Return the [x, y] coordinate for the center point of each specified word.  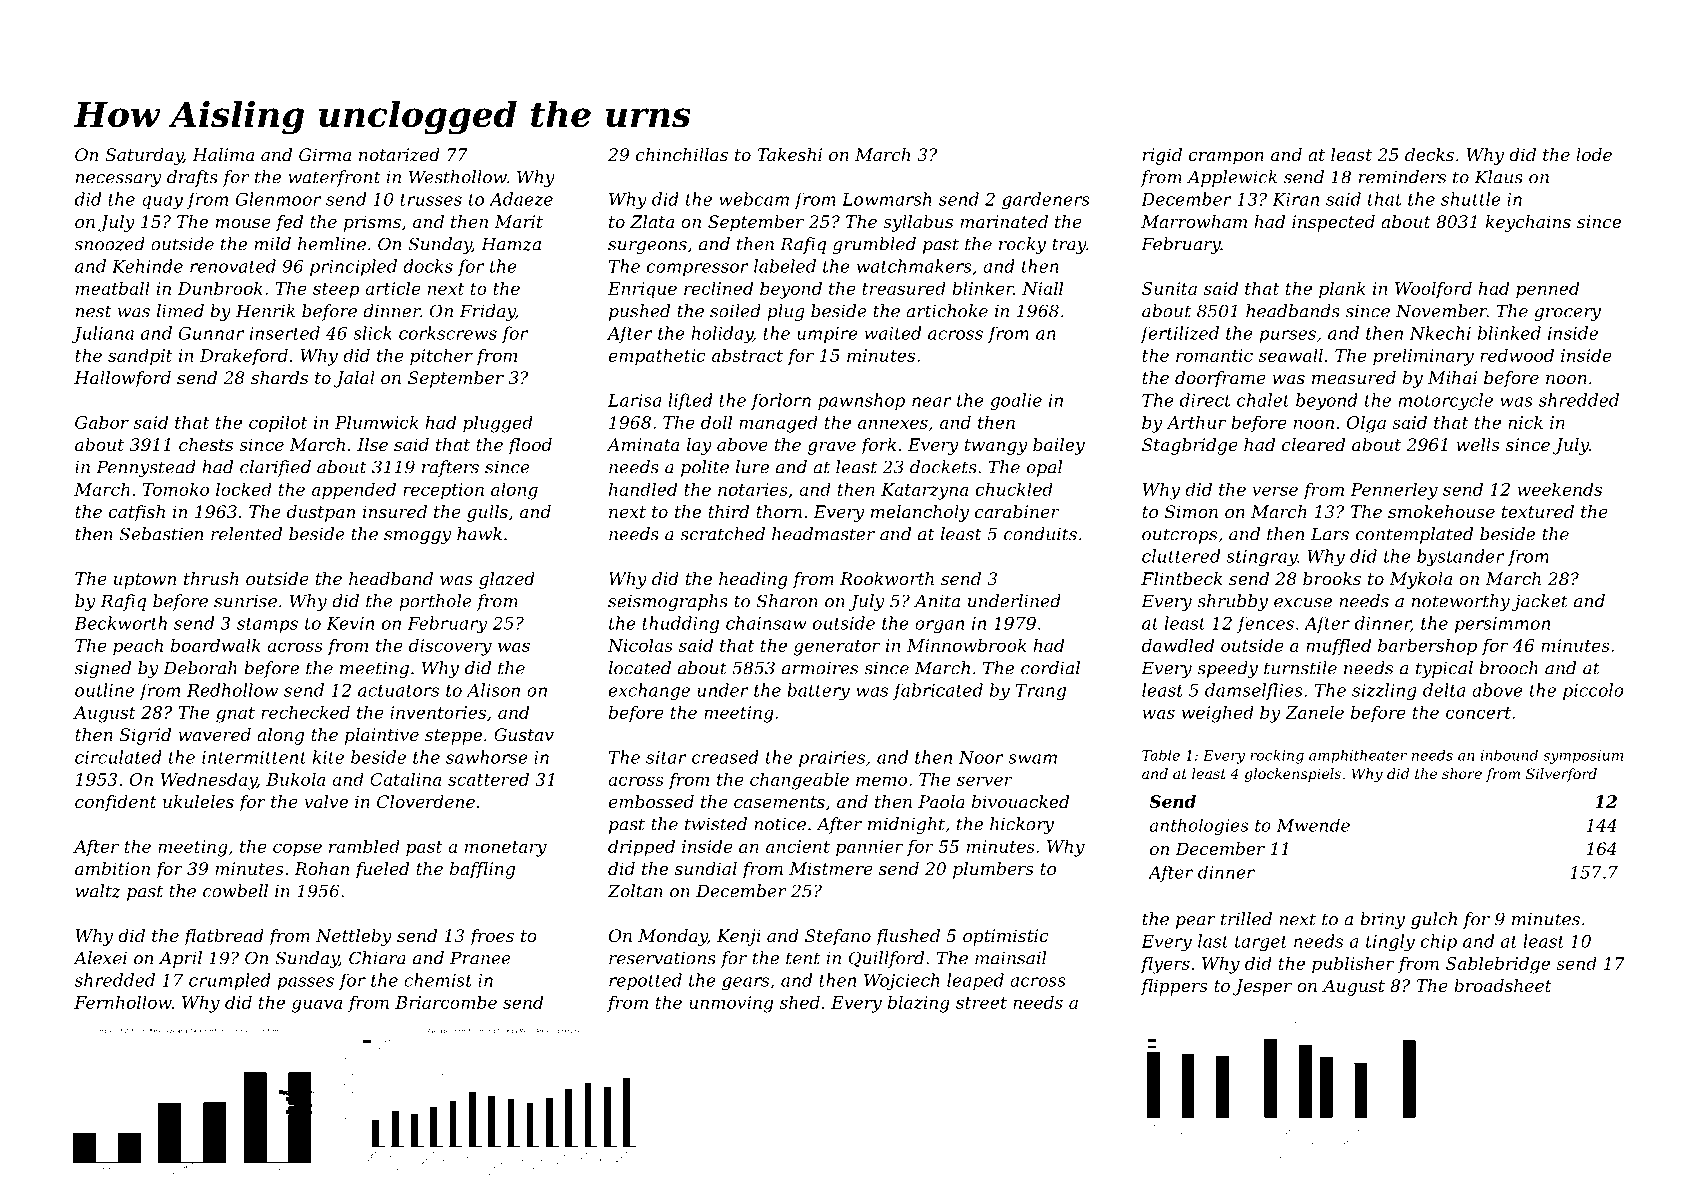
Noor [981, 757]
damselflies [1254, 691]
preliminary [1423, 357]
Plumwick [376, 422]
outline [104, 690]
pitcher [441, 357]
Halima [223, 154]
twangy [996, 447]
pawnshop [861, 401]
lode [1594, 154]
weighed [1218, 714]
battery [818, 691]
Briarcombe [446, 1002]
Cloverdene [426, 801]
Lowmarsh [886, 199]
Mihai [1452, 377]
